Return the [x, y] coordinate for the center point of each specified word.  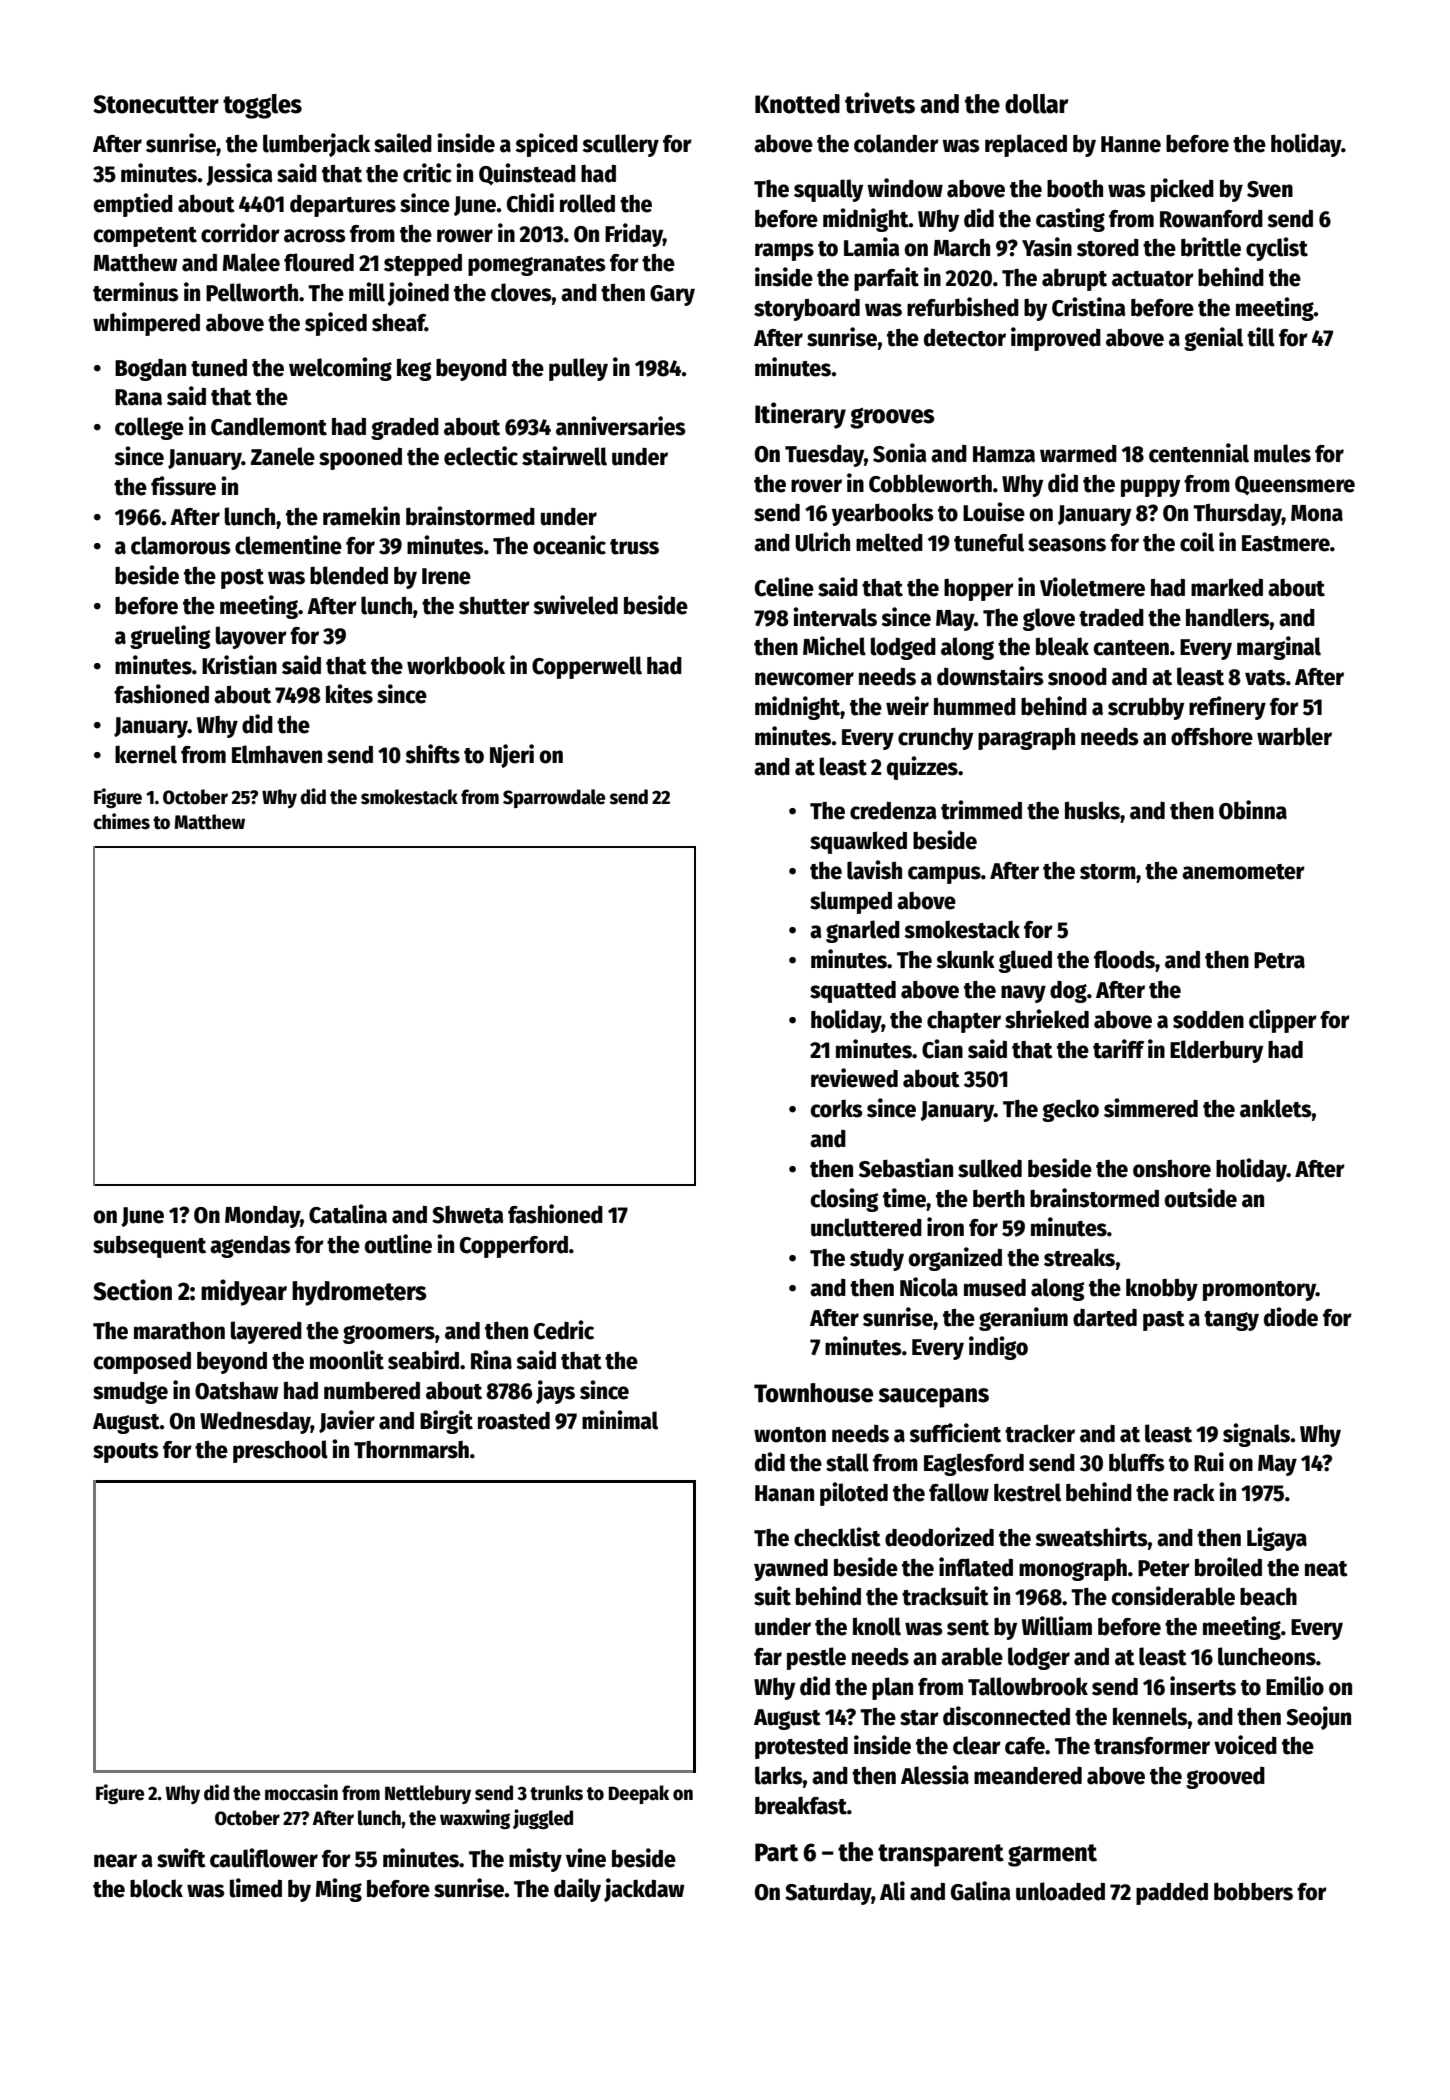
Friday [634, 235]
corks [837, 1108]
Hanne [1131, 144]
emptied [133, 205]
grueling [170, 637]
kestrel [1027, 1492]
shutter [494, 606]
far [768, 1657]
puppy [1150, 488]
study [877, 1260]
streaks [1079, 1257]
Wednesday [255, 1423]
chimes [121, 821]
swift [181, 1858]
